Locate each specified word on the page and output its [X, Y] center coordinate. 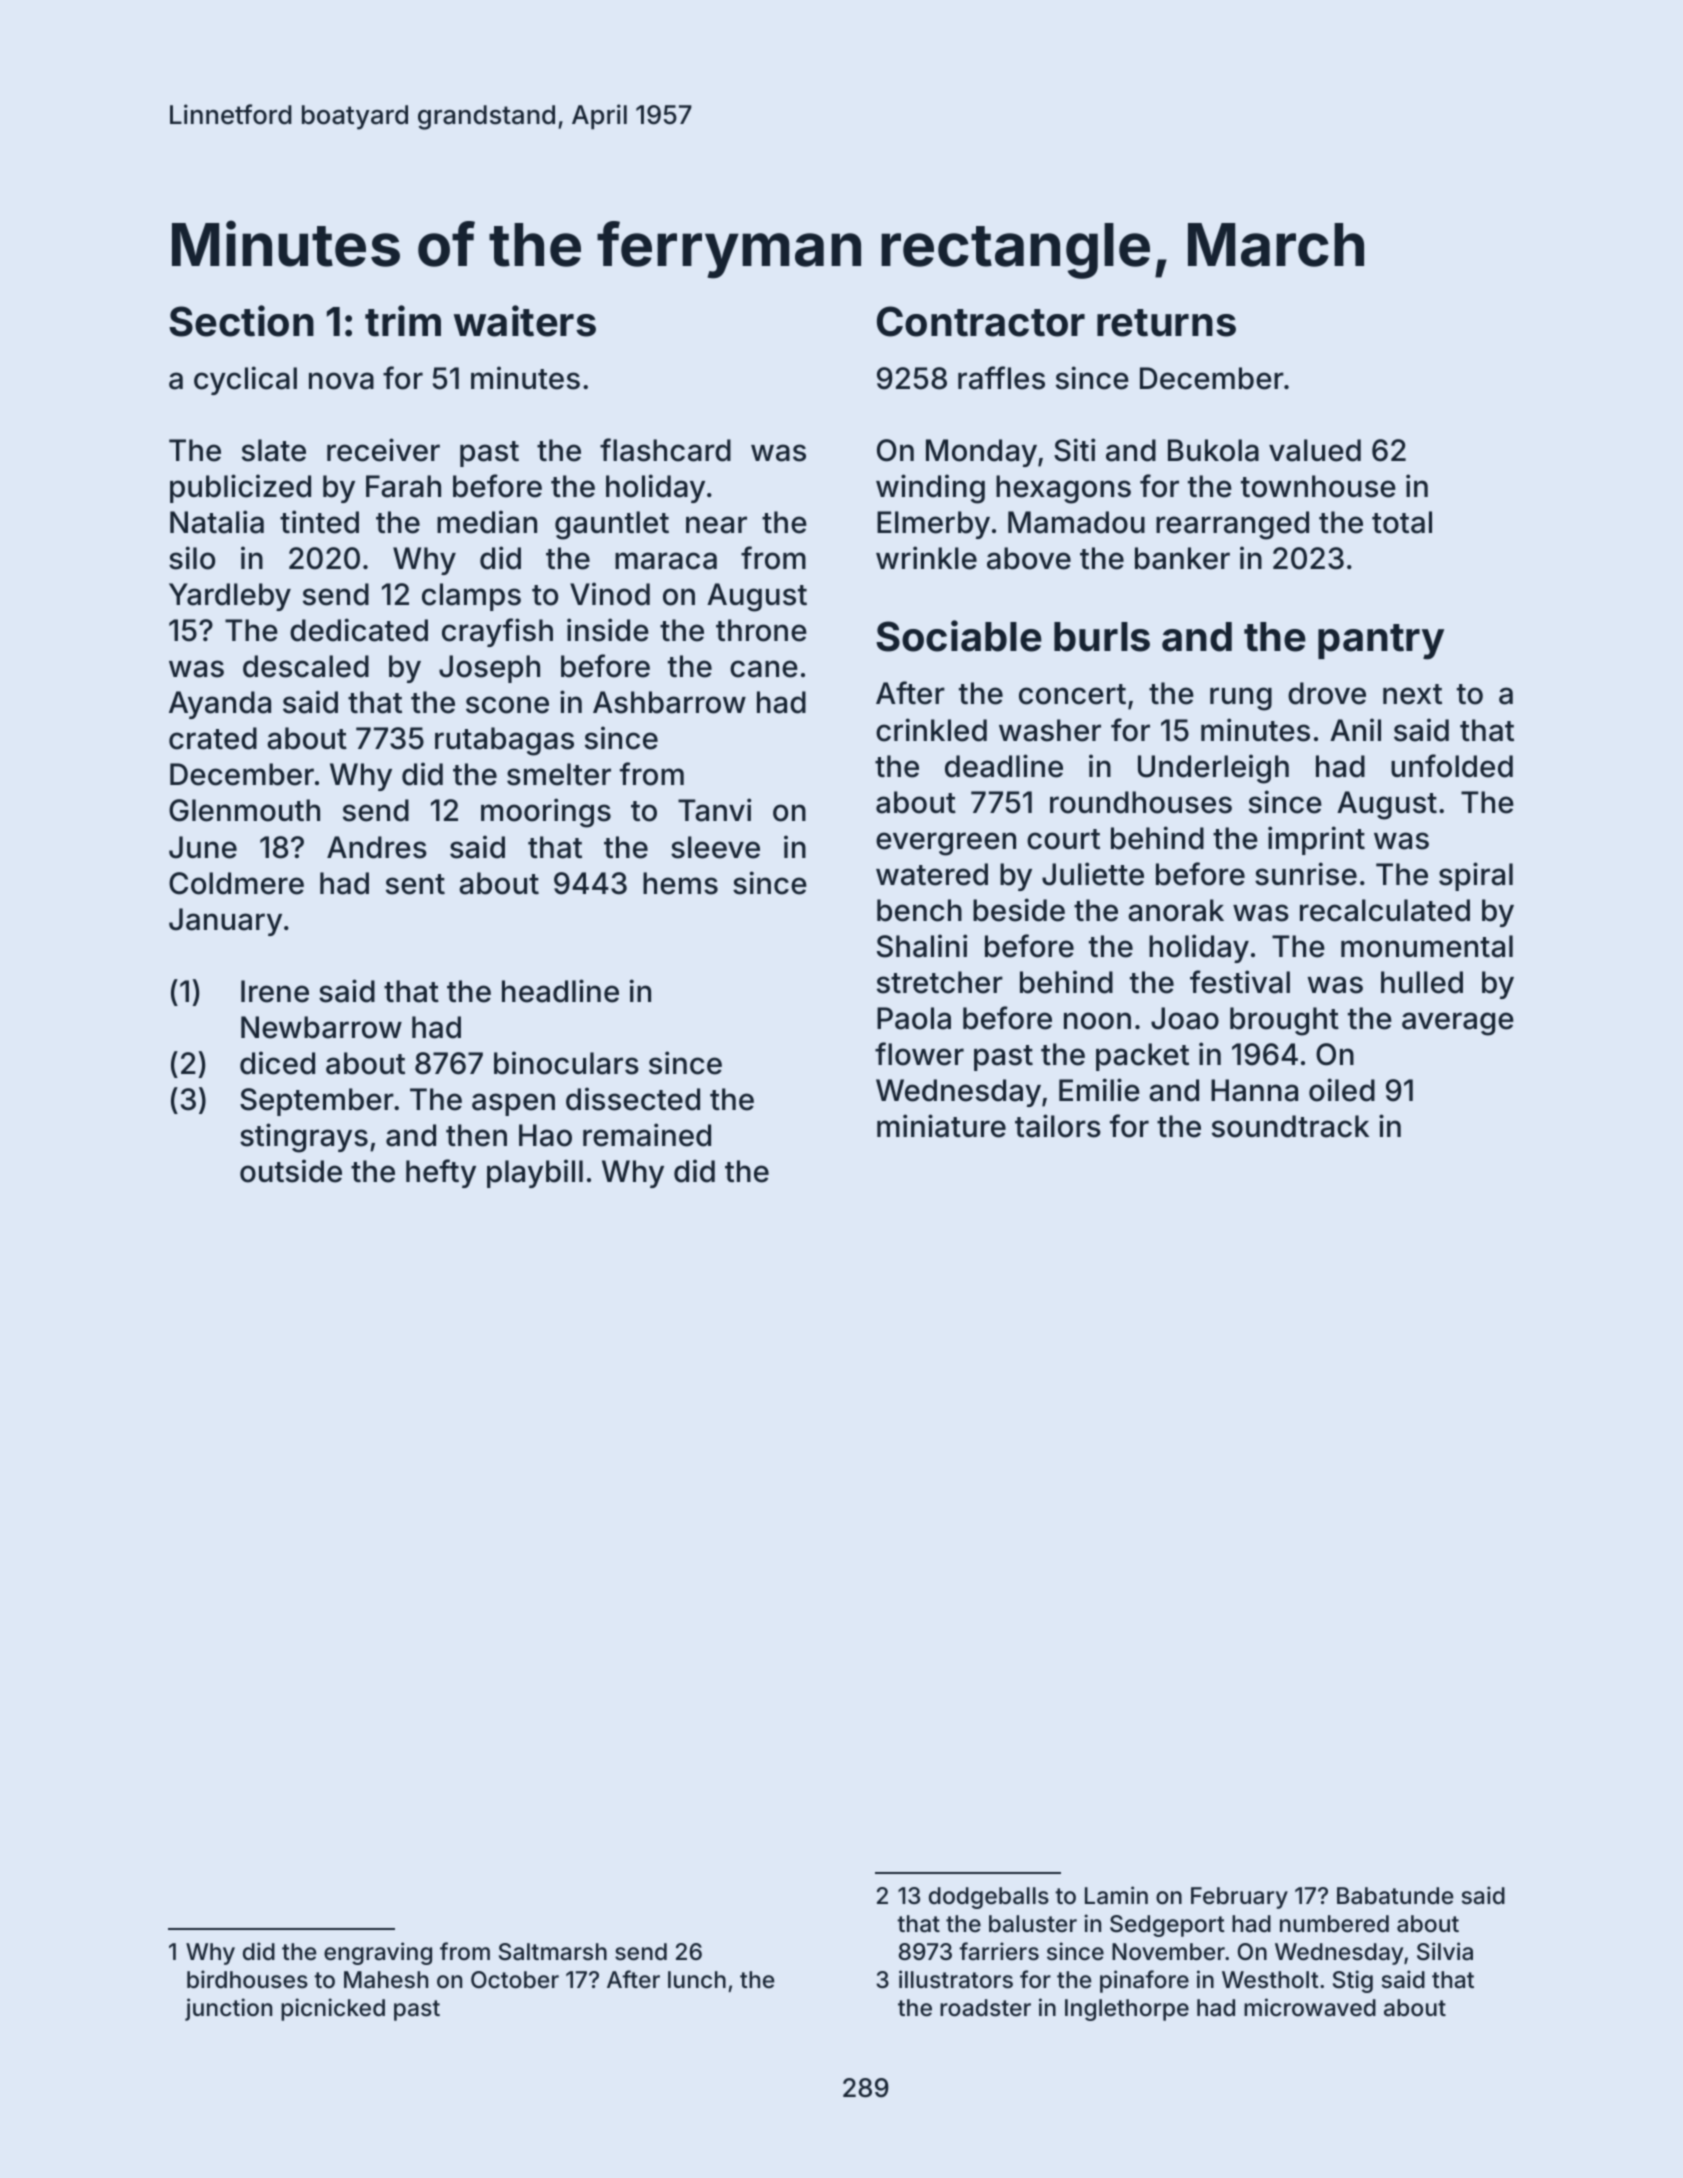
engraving [378, 1953]
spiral [1476, 876]
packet [1142, 1057]
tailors [1058, 1126]
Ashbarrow [669, 702]
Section [241, 321]
